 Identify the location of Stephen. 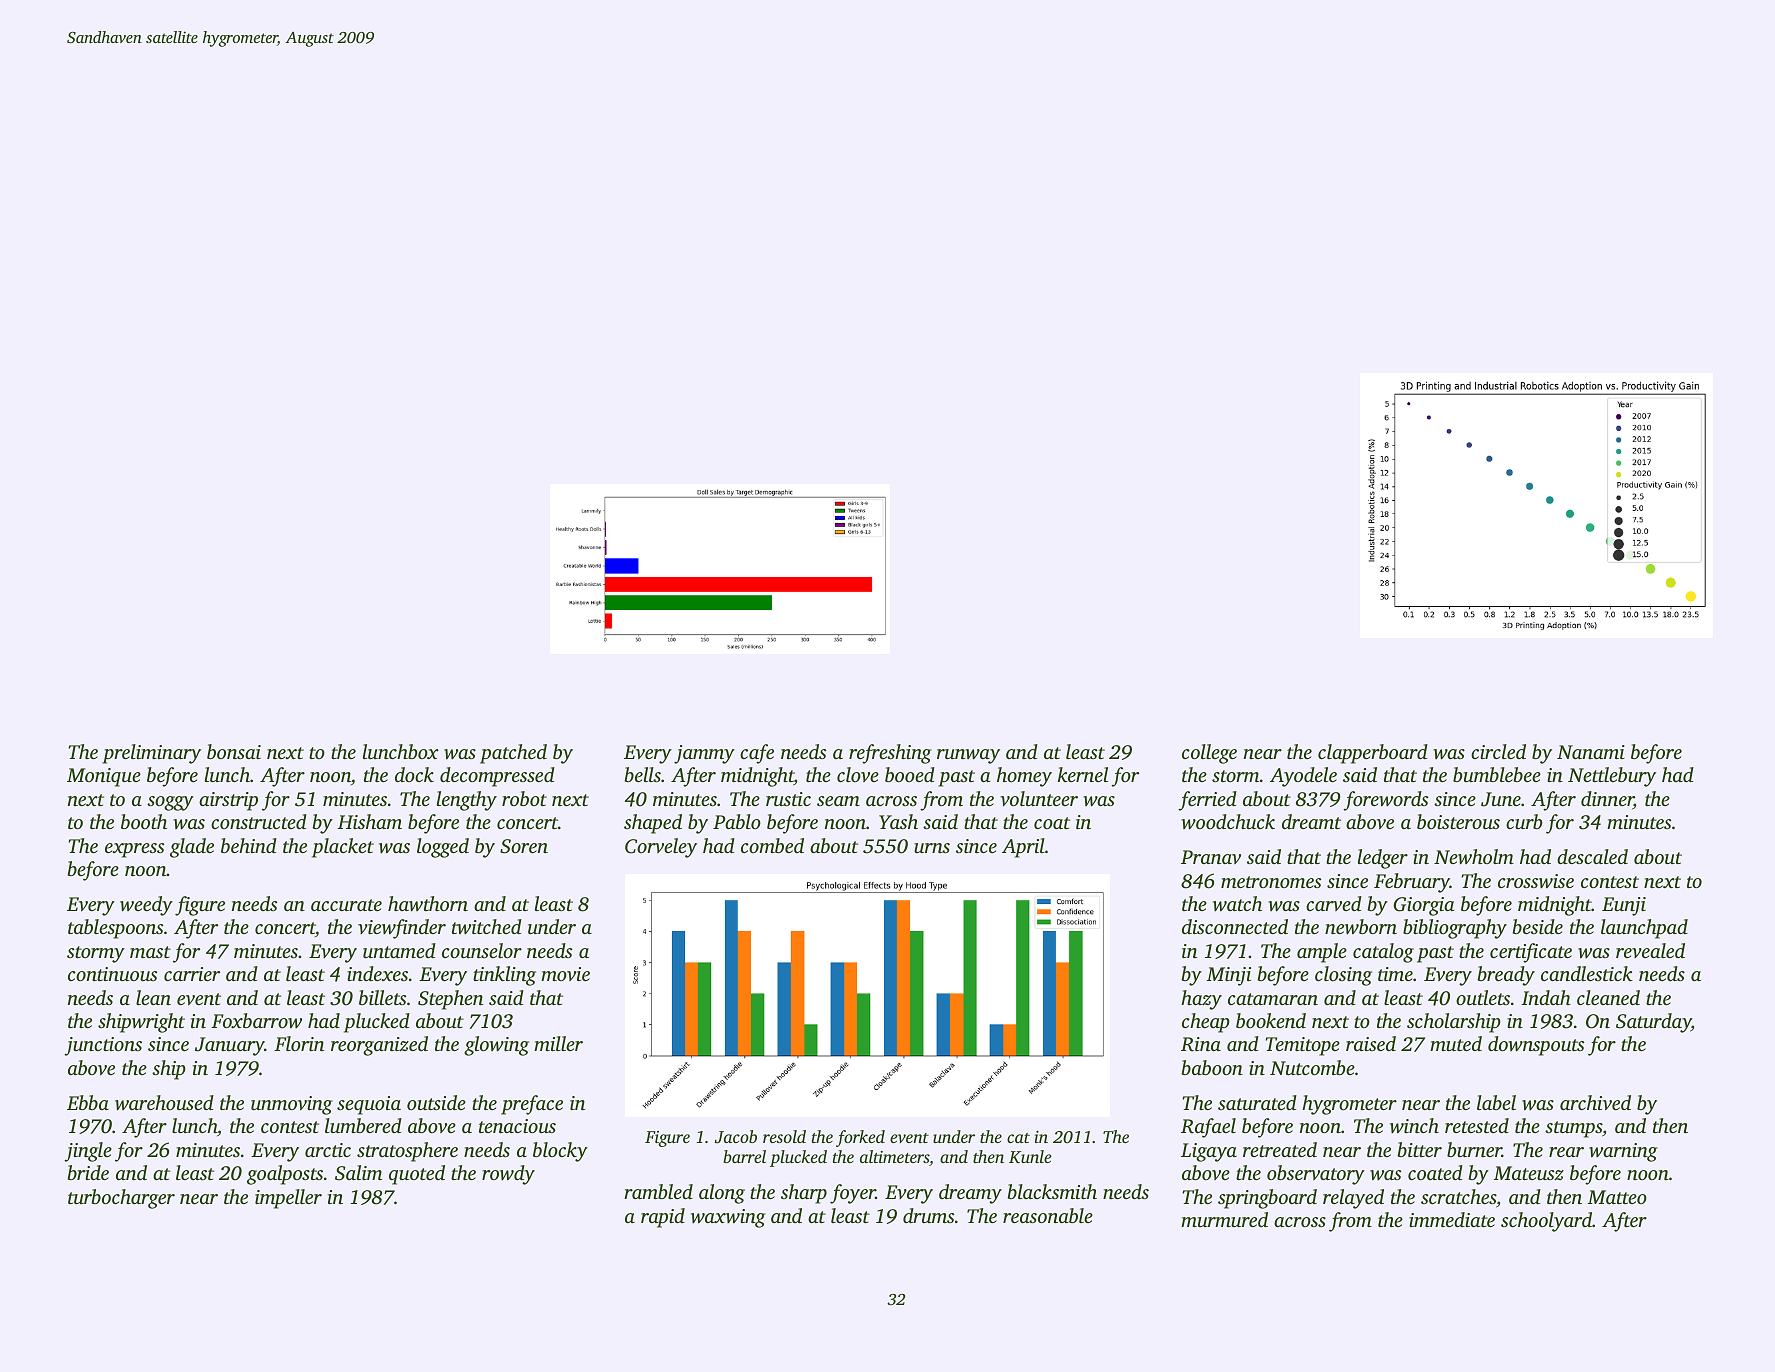
(450, 1000).
